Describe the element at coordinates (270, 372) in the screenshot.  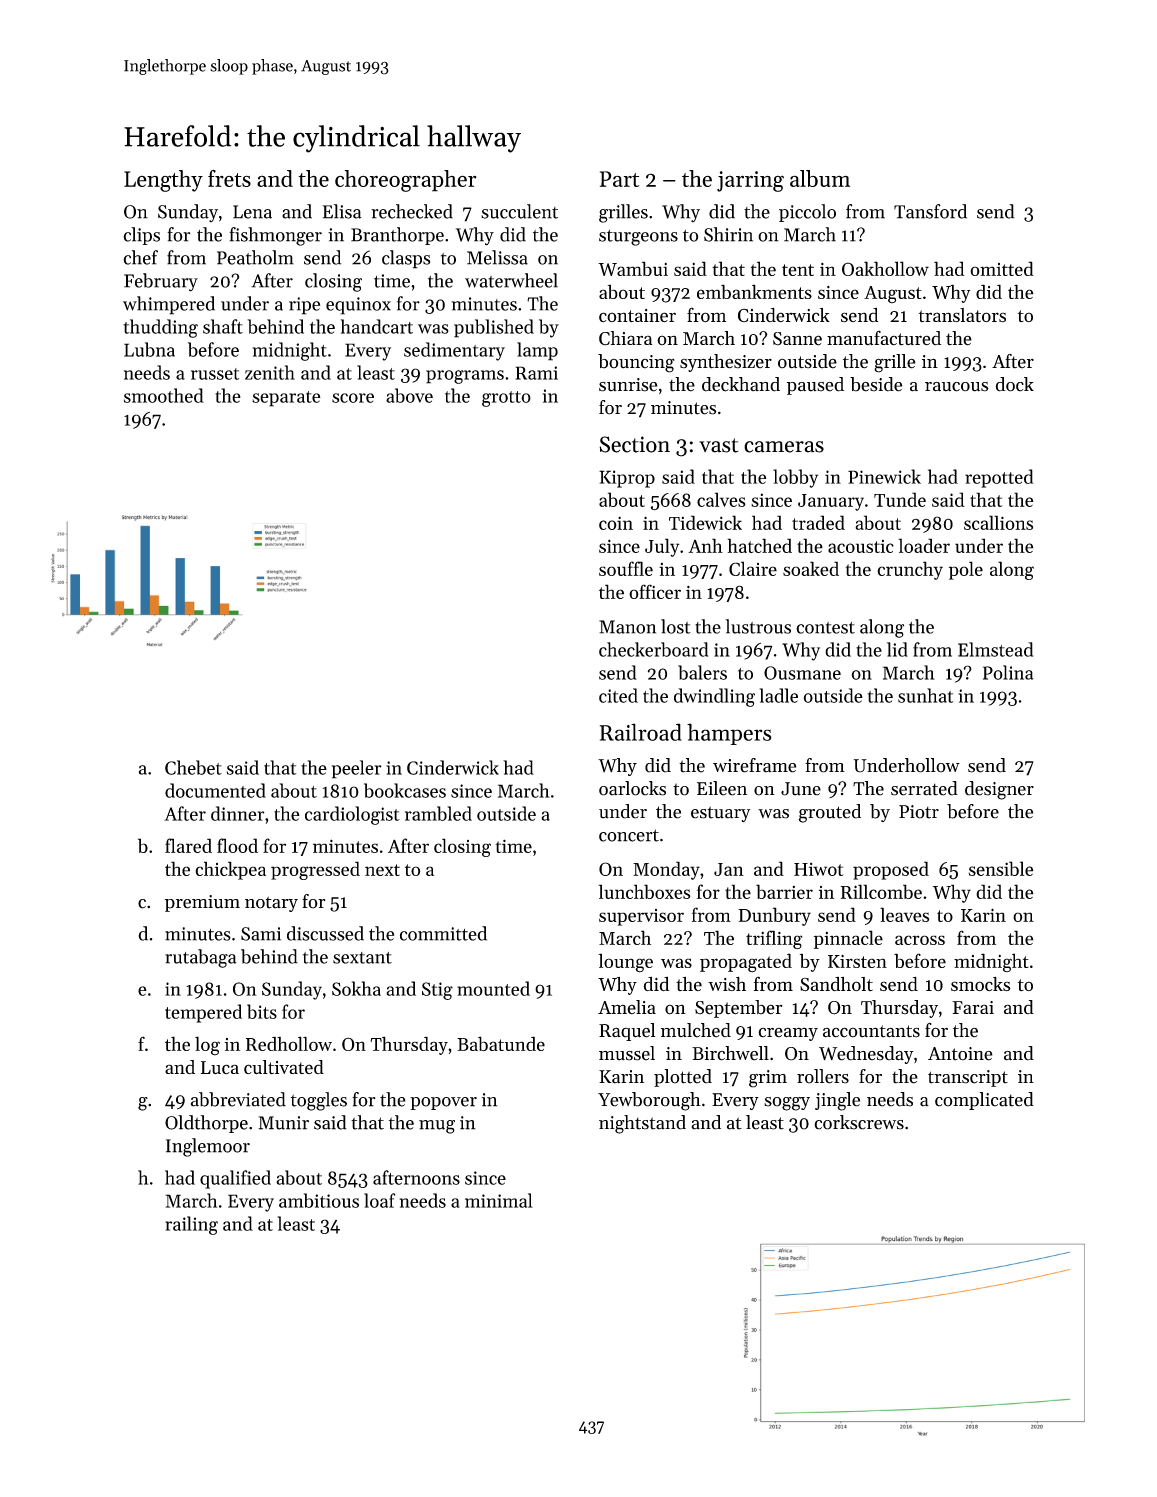
I see `zenith` at that location.
